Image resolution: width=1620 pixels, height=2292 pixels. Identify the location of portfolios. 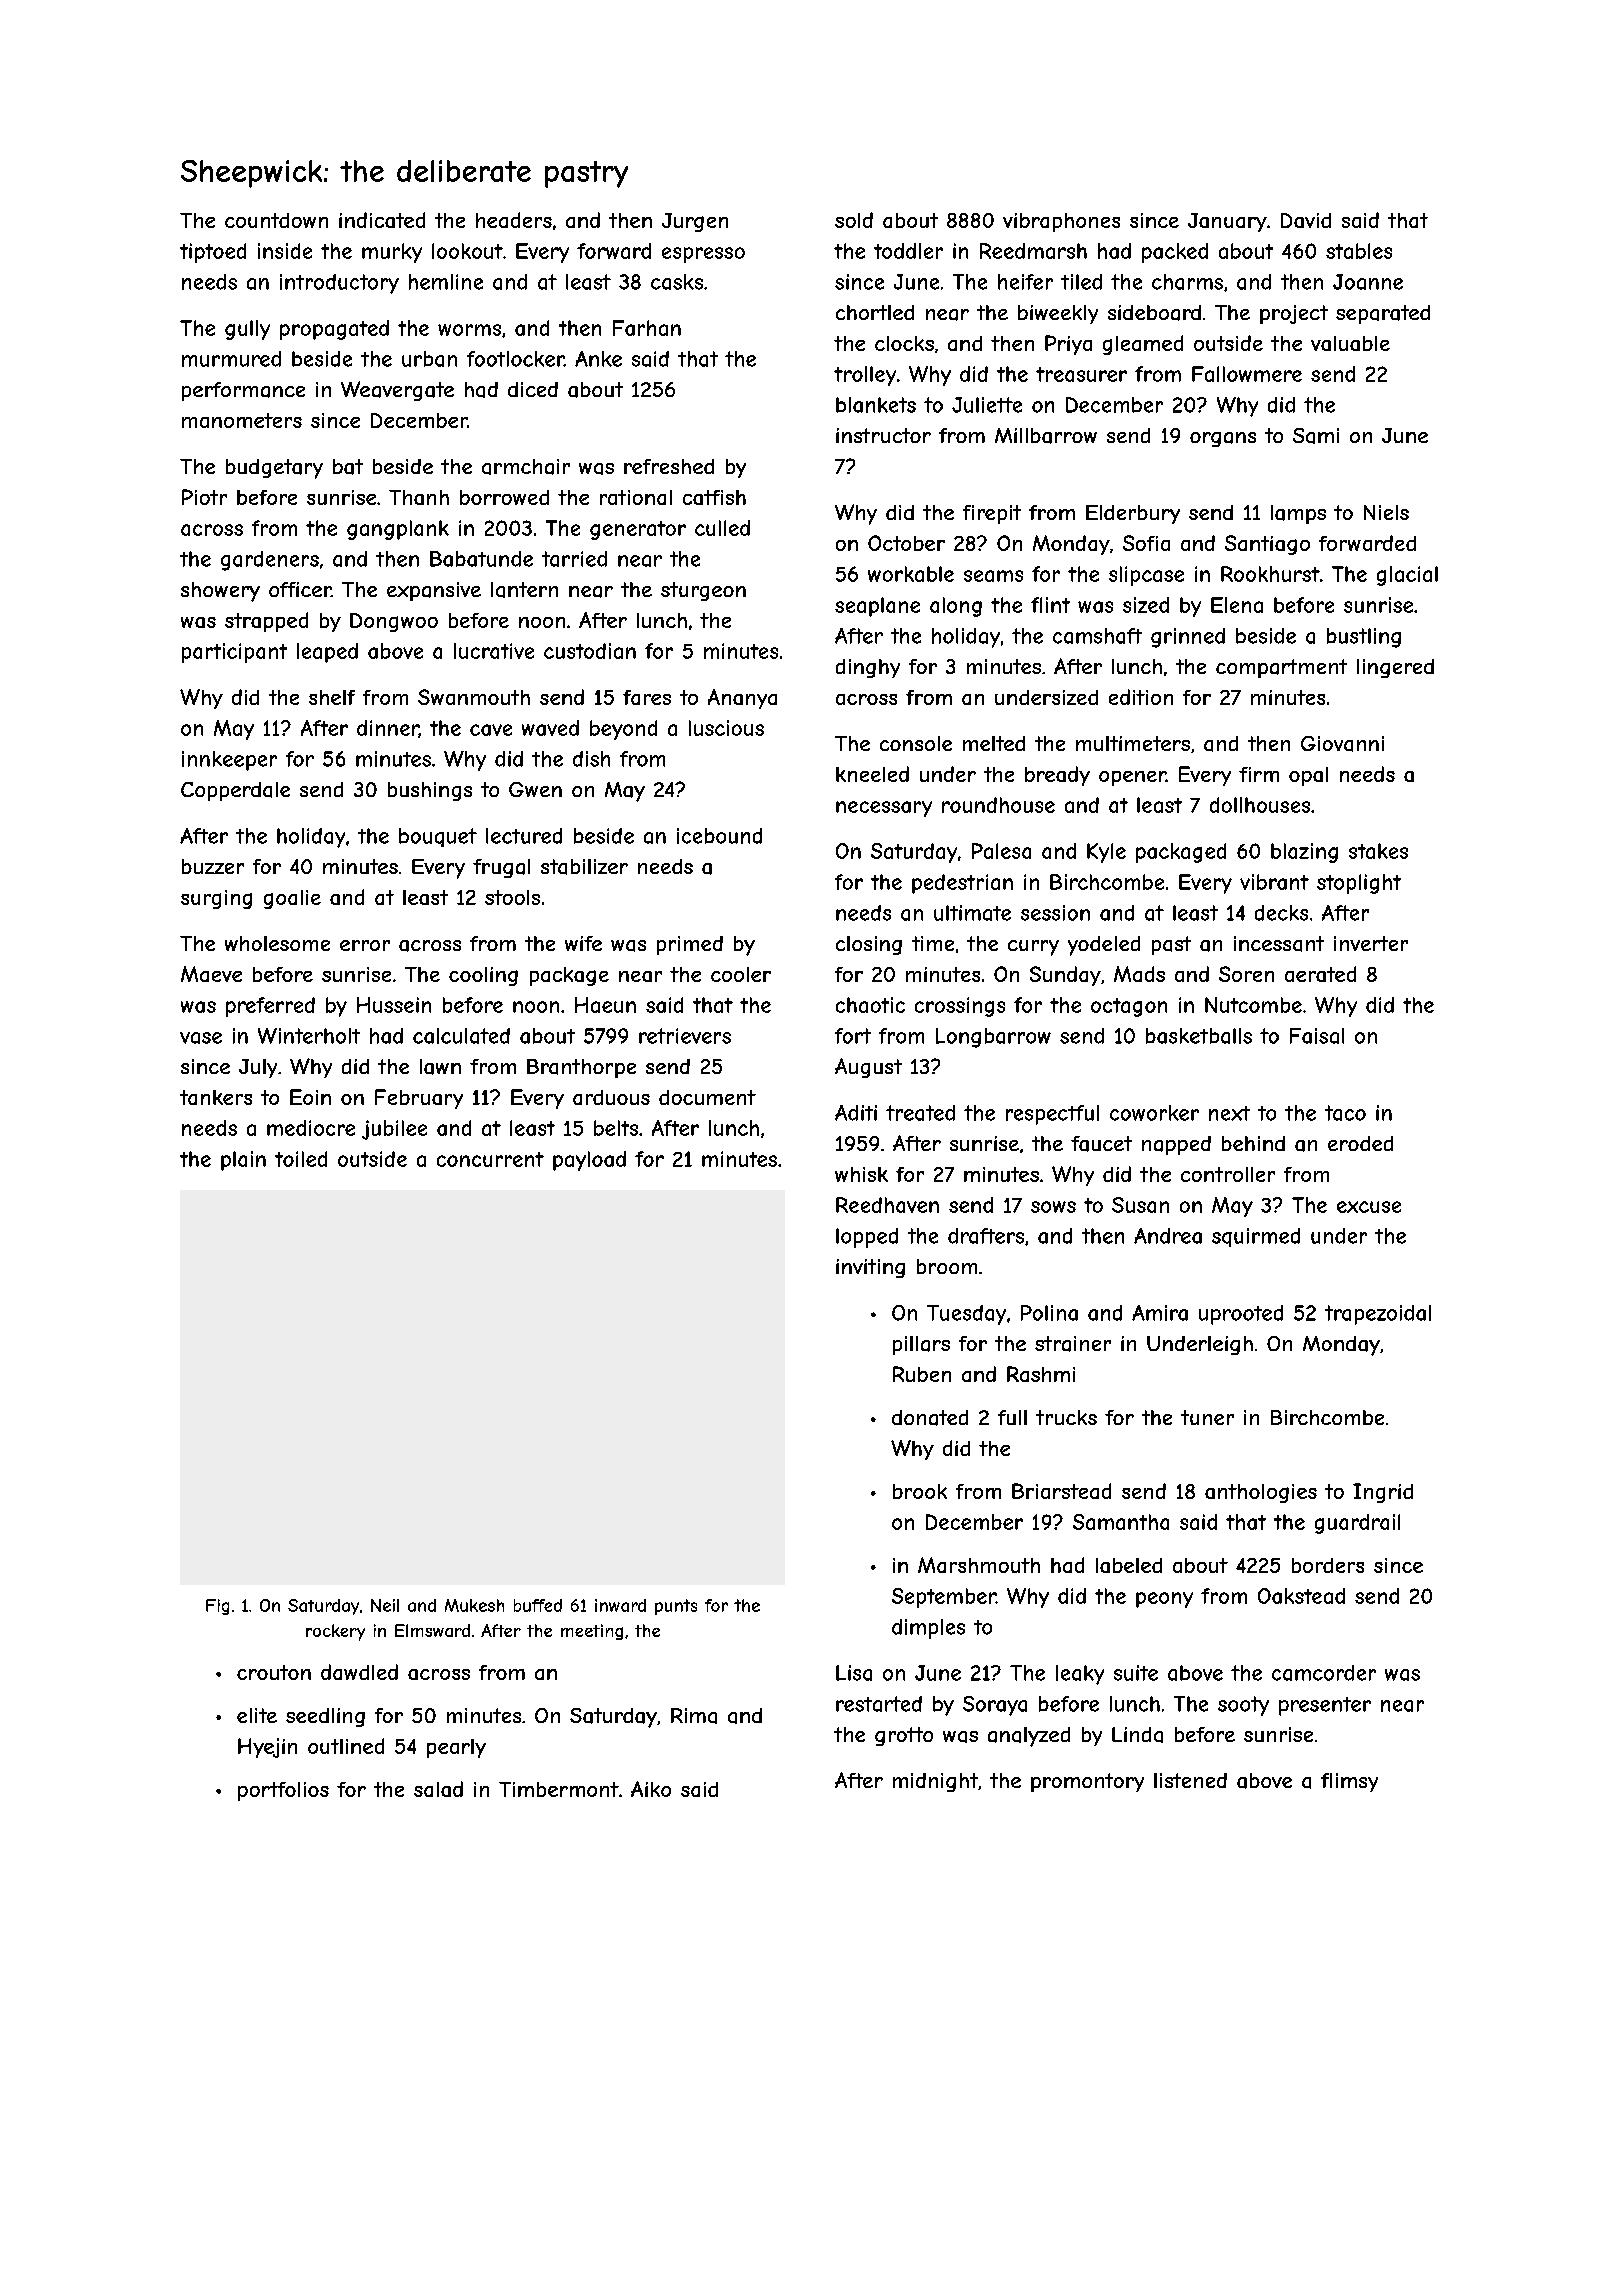
(283, 1791).
